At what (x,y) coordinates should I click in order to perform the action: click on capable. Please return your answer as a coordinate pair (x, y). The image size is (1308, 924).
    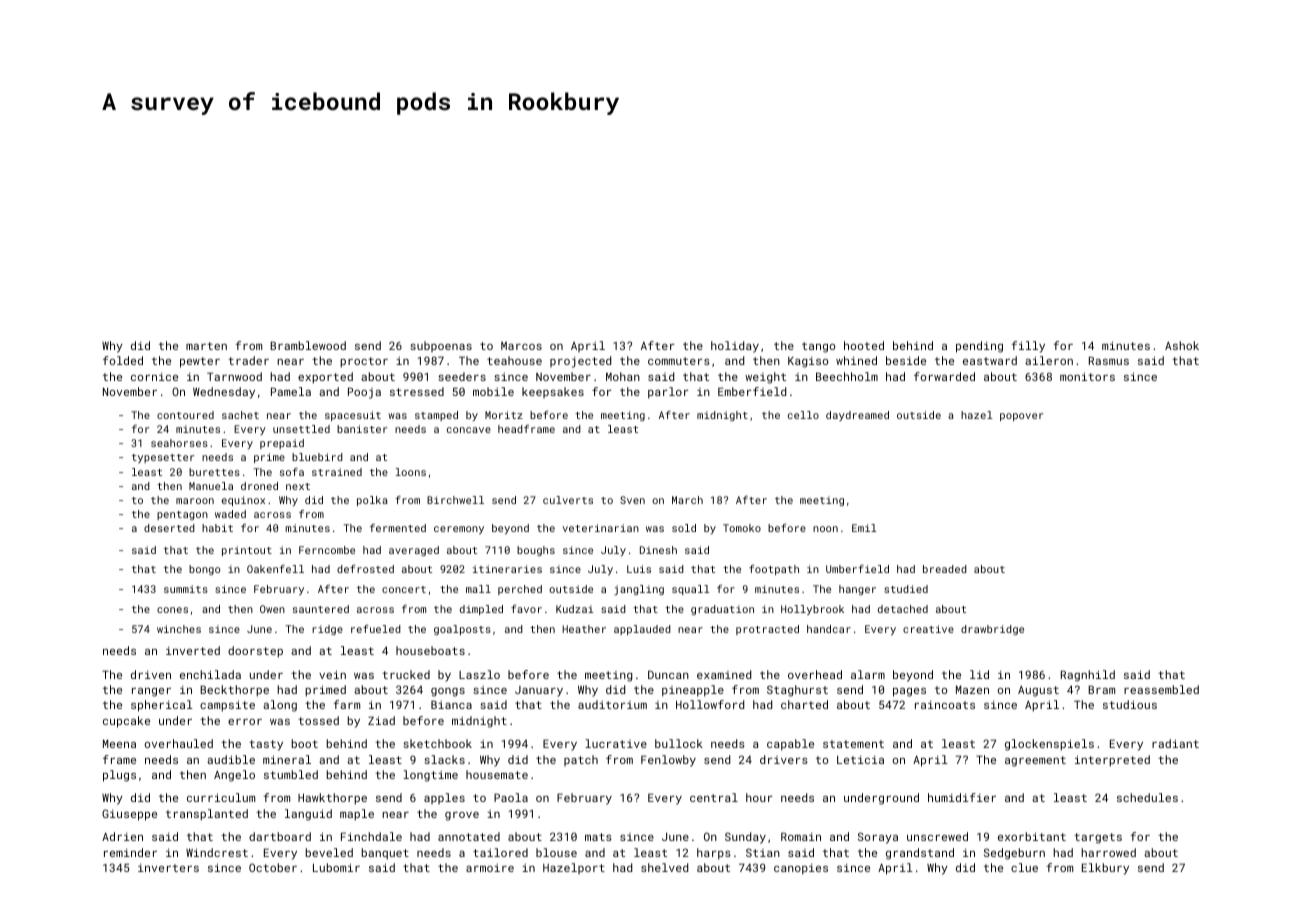
    Looking at the image, I should click on (790, 745).
